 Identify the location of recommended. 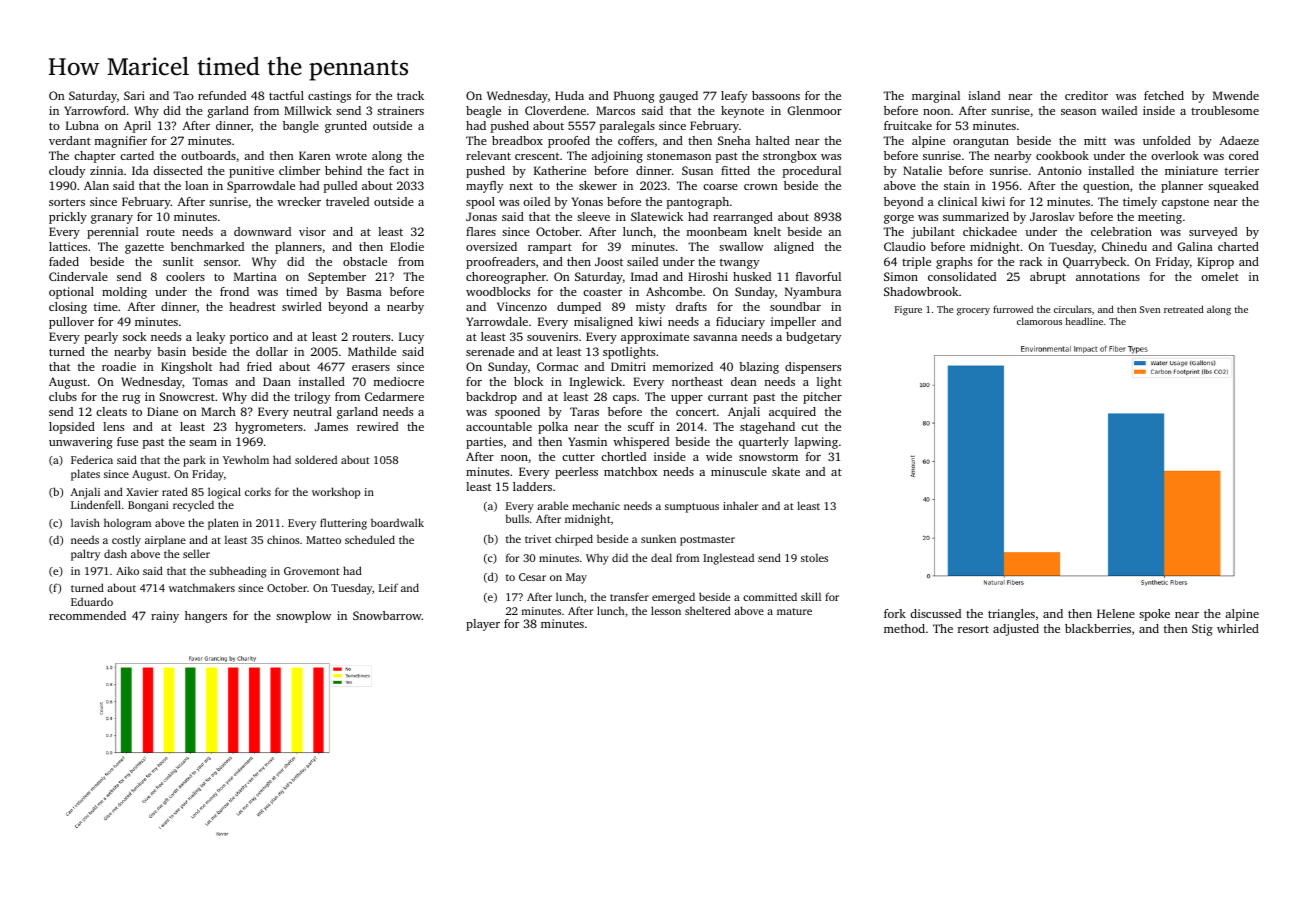
(87, 615).
